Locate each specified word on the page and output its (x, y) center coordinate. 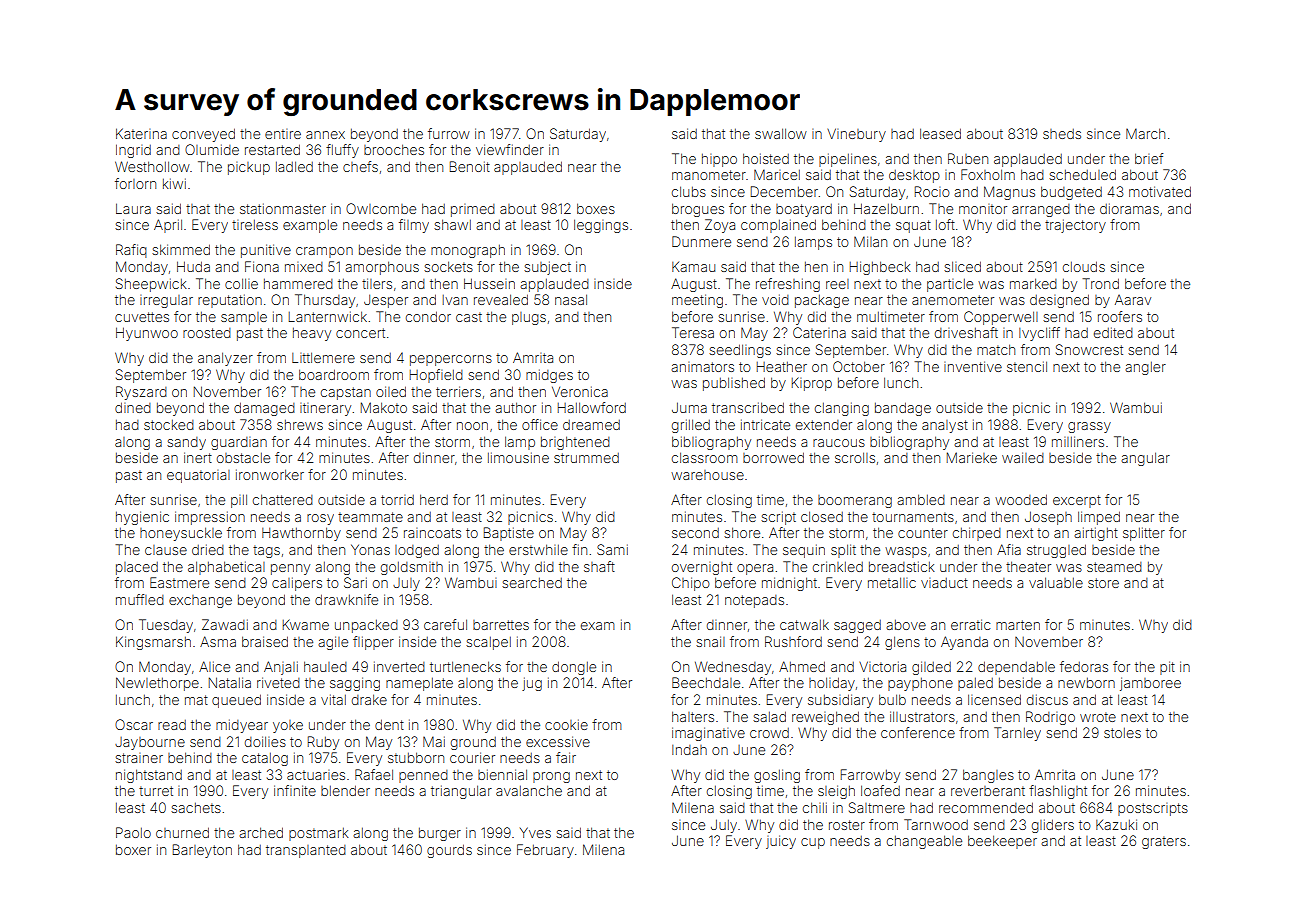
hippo (719, 160)
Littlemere (323, 357)
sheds (1062, 134)
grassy (1089, 427)
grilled (691, 426)
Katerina (141, 133)
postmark (319, 834)
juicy (781, 842)
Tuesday (166, 626)
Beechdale (706, 682)
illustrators (922, 716)
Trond (1100, 283)
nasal (571, 299)
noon (472, 426)
